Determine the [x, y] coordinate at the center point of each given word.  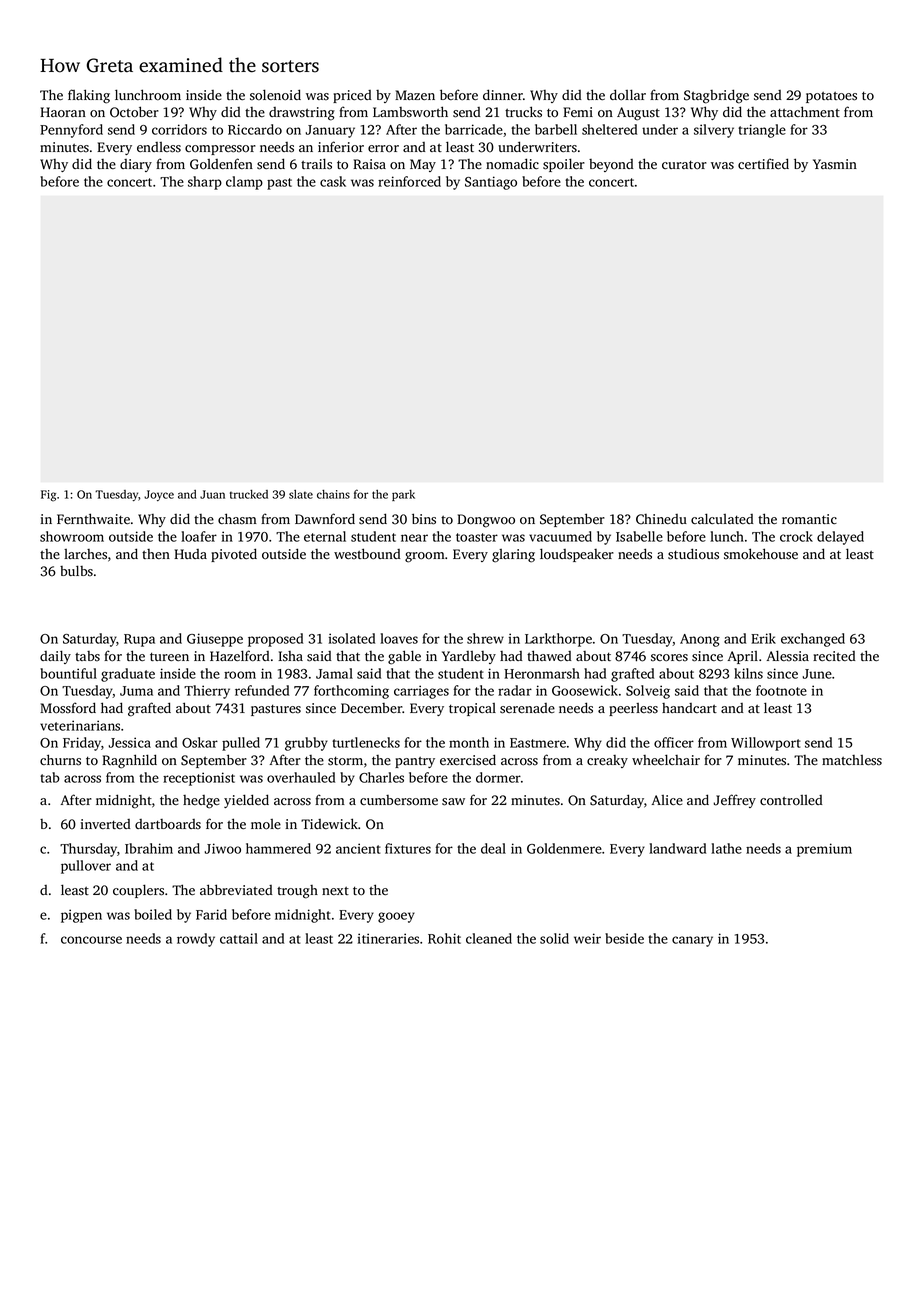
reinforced [409, 181]
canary [692, 941]
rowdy [196, 940]
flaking [89, 96]
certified [763, 163]
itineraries [388, 938]
